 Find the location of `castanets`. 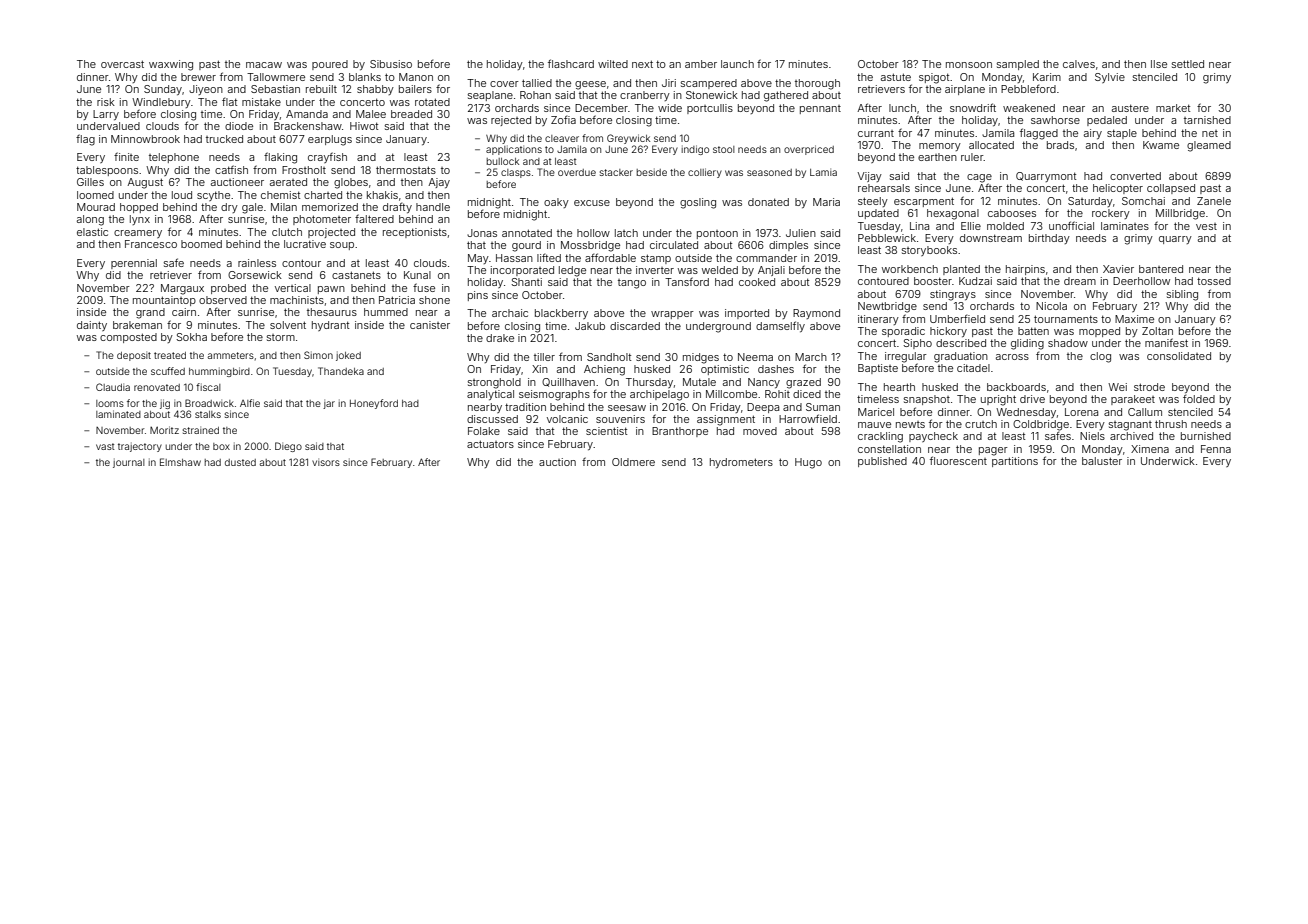

castanets is located at coordinates (356, 275).
